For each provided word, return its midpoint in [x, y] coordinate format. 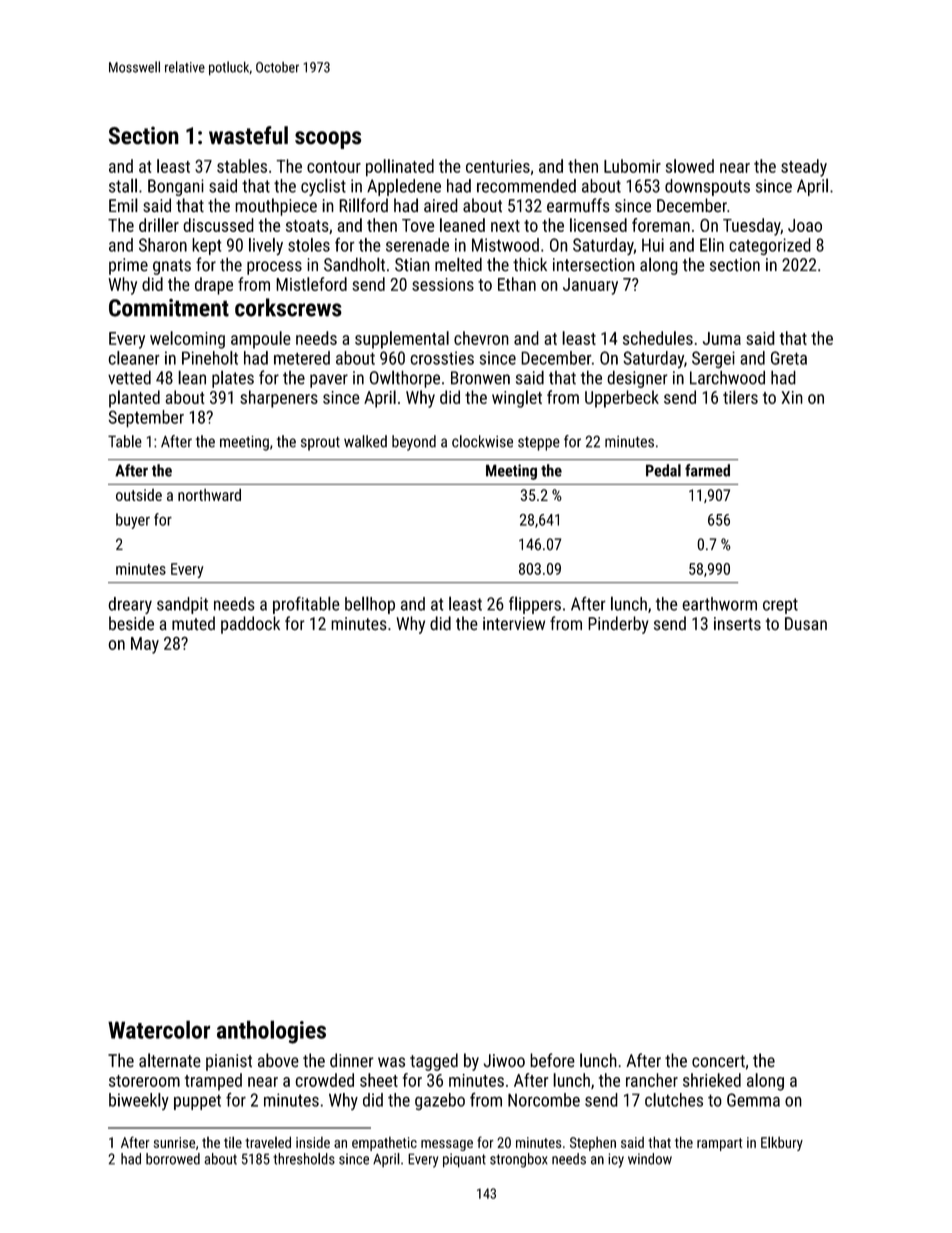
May [145, 645]
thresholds [304, 1159]
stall [123, 185]
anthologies [271, 1032]
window [650, 1159]
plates [233, 379]
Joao [805, 225]
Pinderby [618, 625]
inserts [737, 624]
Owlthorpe [404, 379]
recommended [526, 186]
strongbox [519, 1160]
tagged [434, 1062]
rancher [652, 1080]
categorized [770, 246]
